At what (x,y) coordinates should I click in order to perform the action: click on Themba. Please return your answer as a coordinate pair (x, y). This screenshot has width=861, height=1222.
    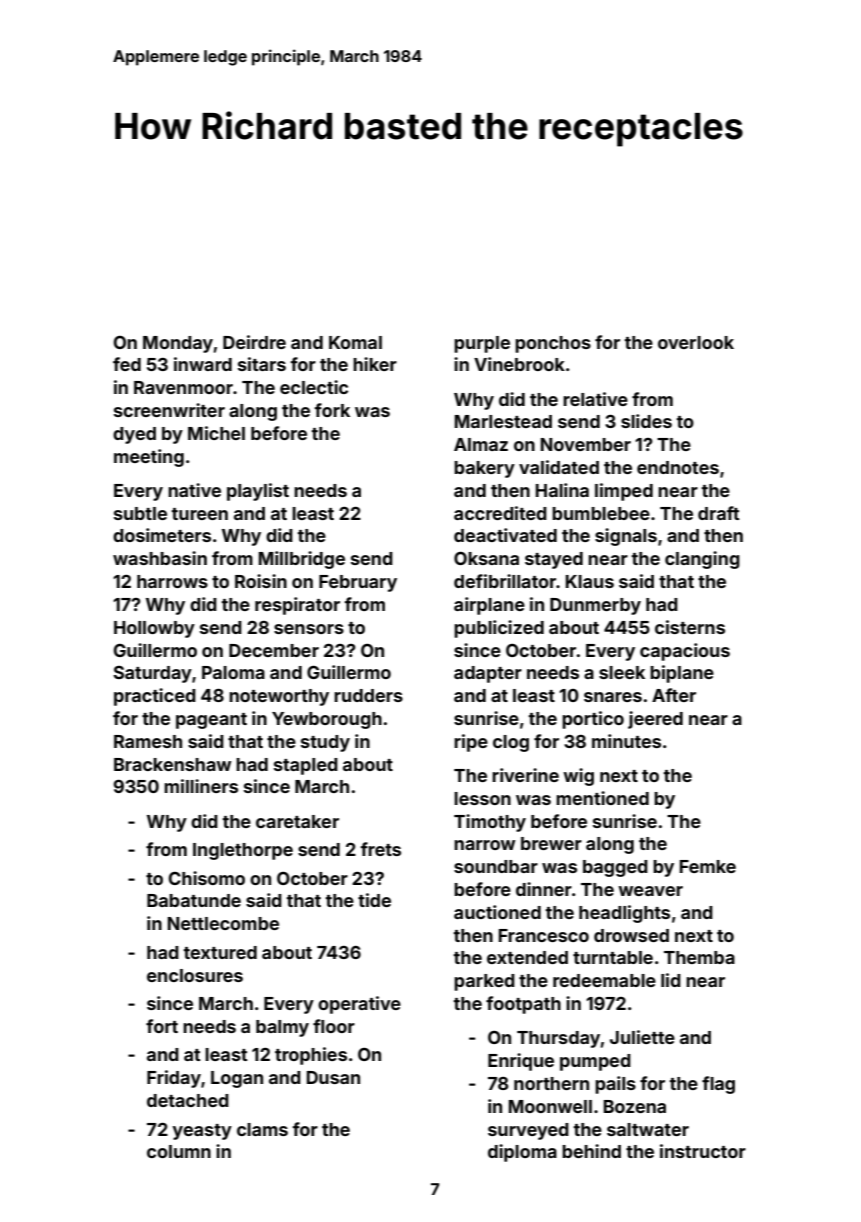
    Looking at the image, I should click on (699, 957).
